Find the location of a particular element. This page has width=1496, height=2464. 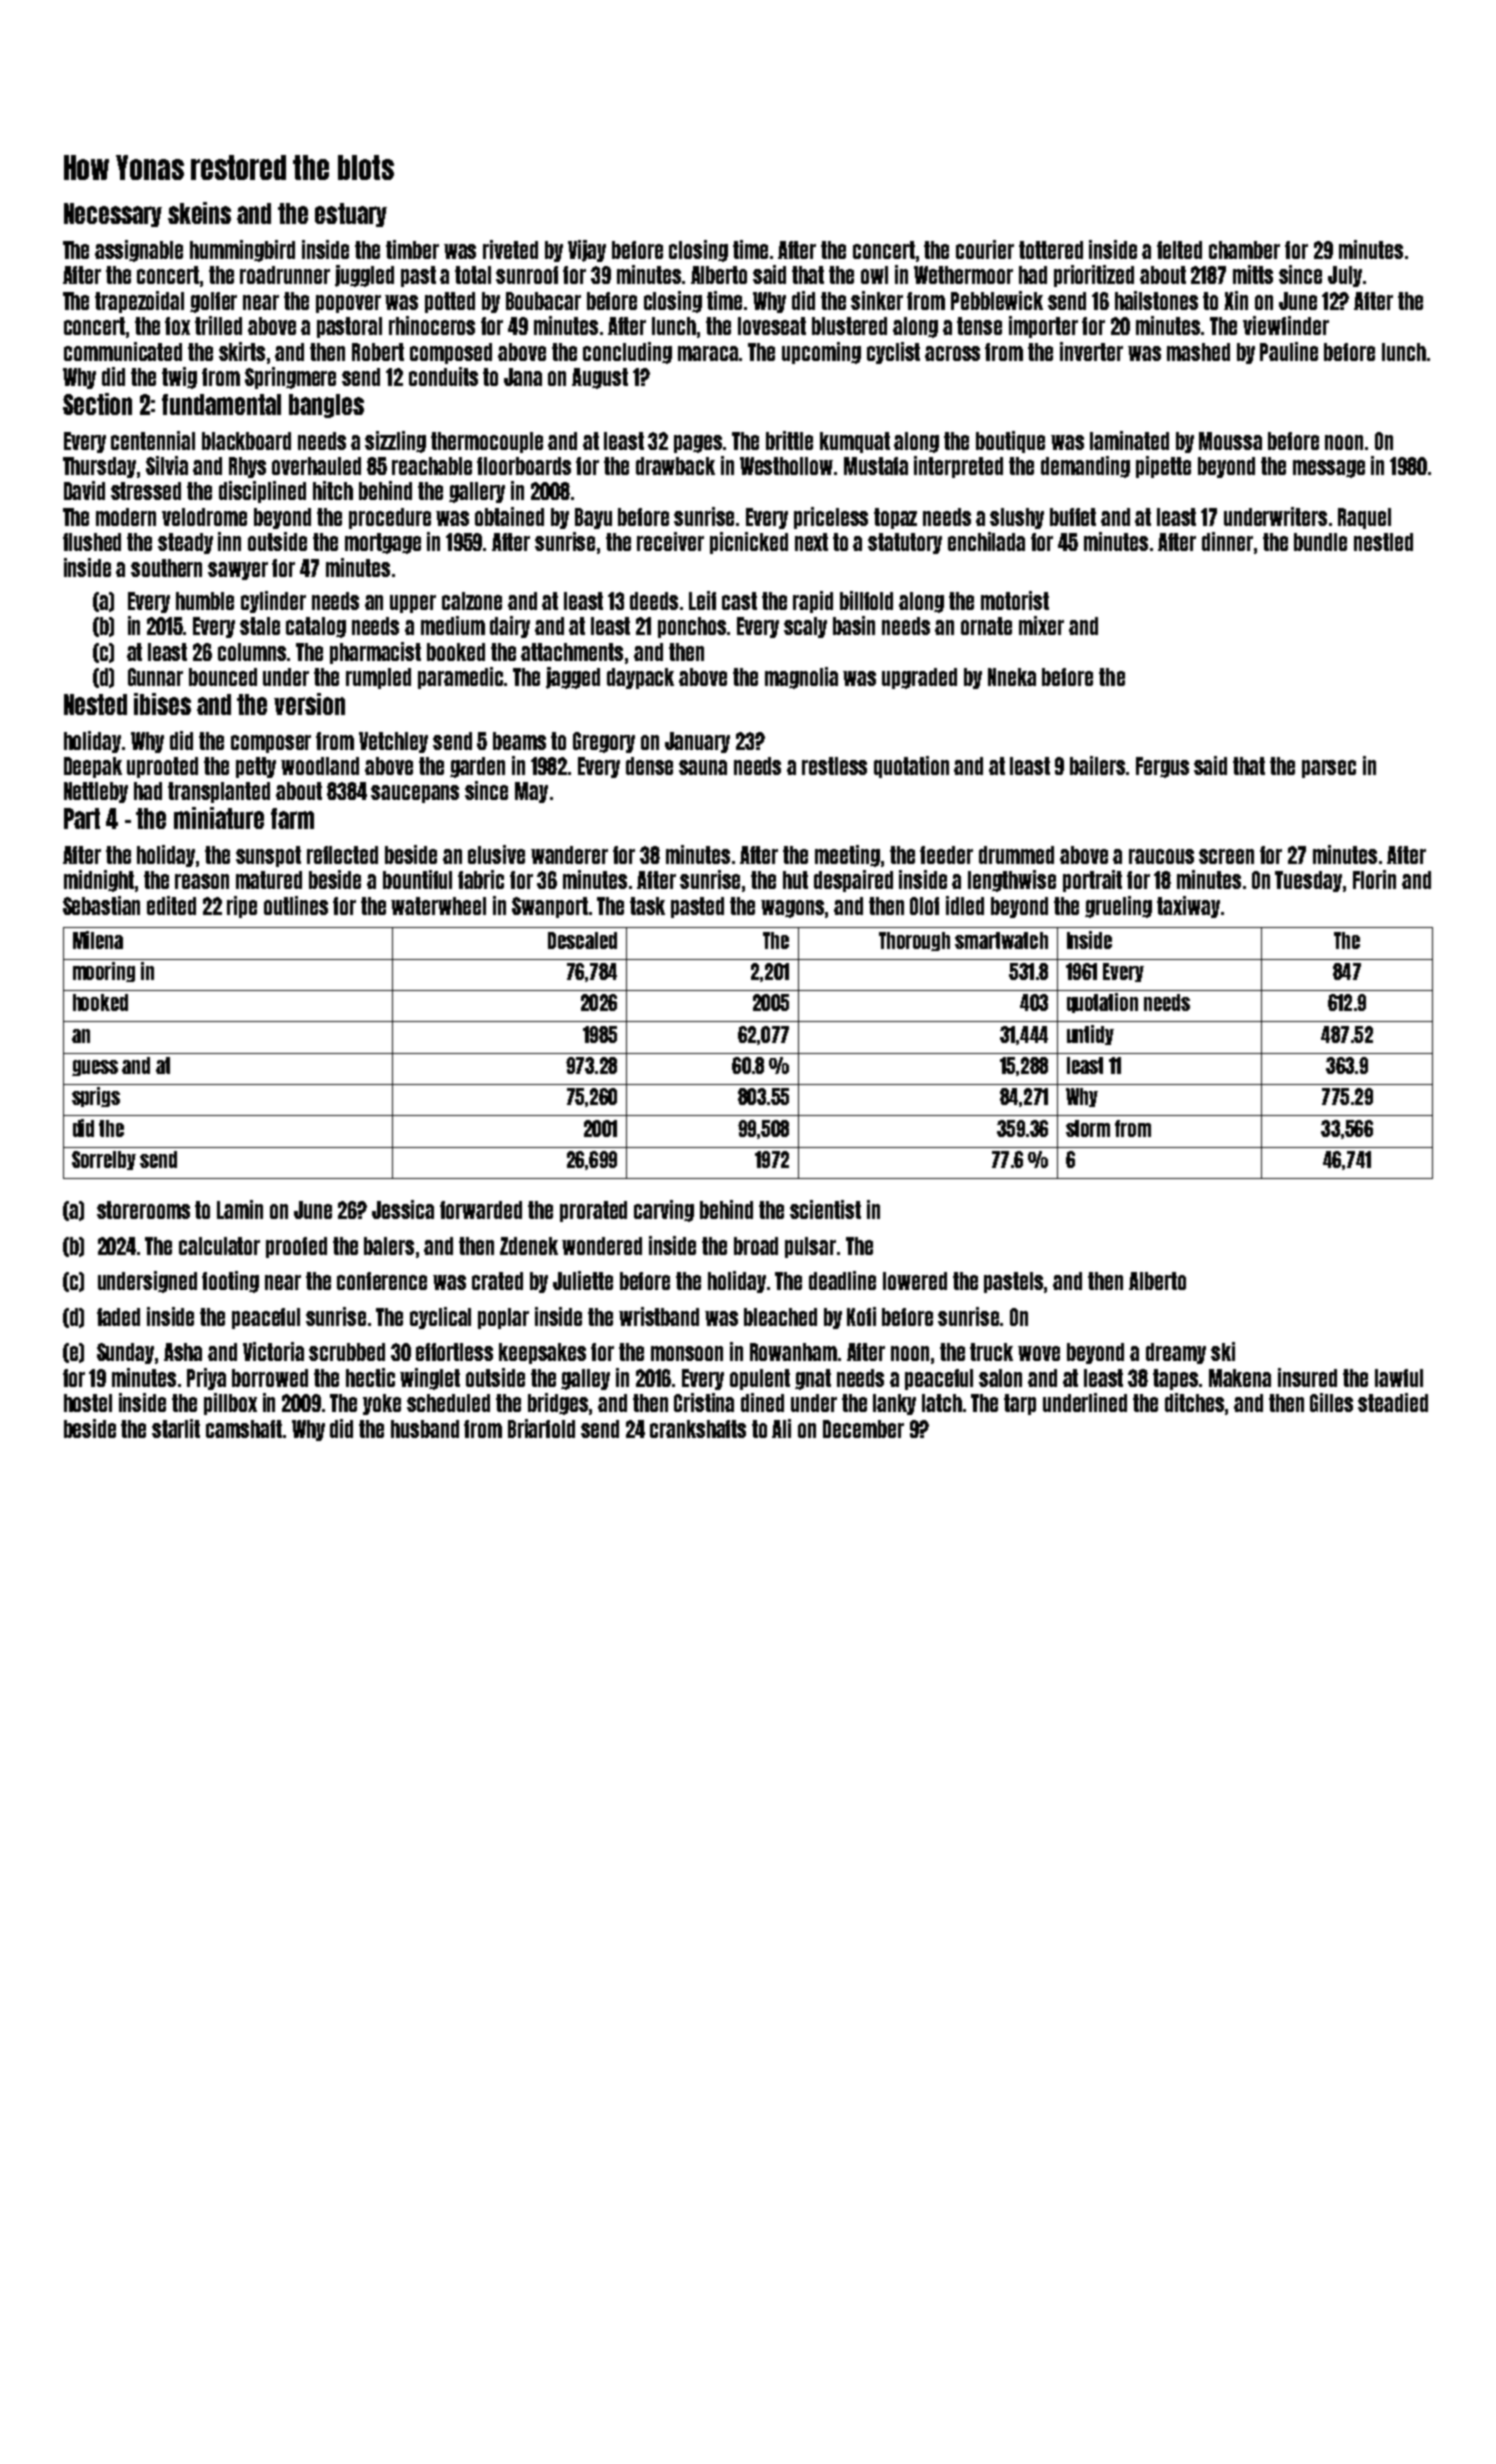

Vijay is located at coordinates (587, 251).
